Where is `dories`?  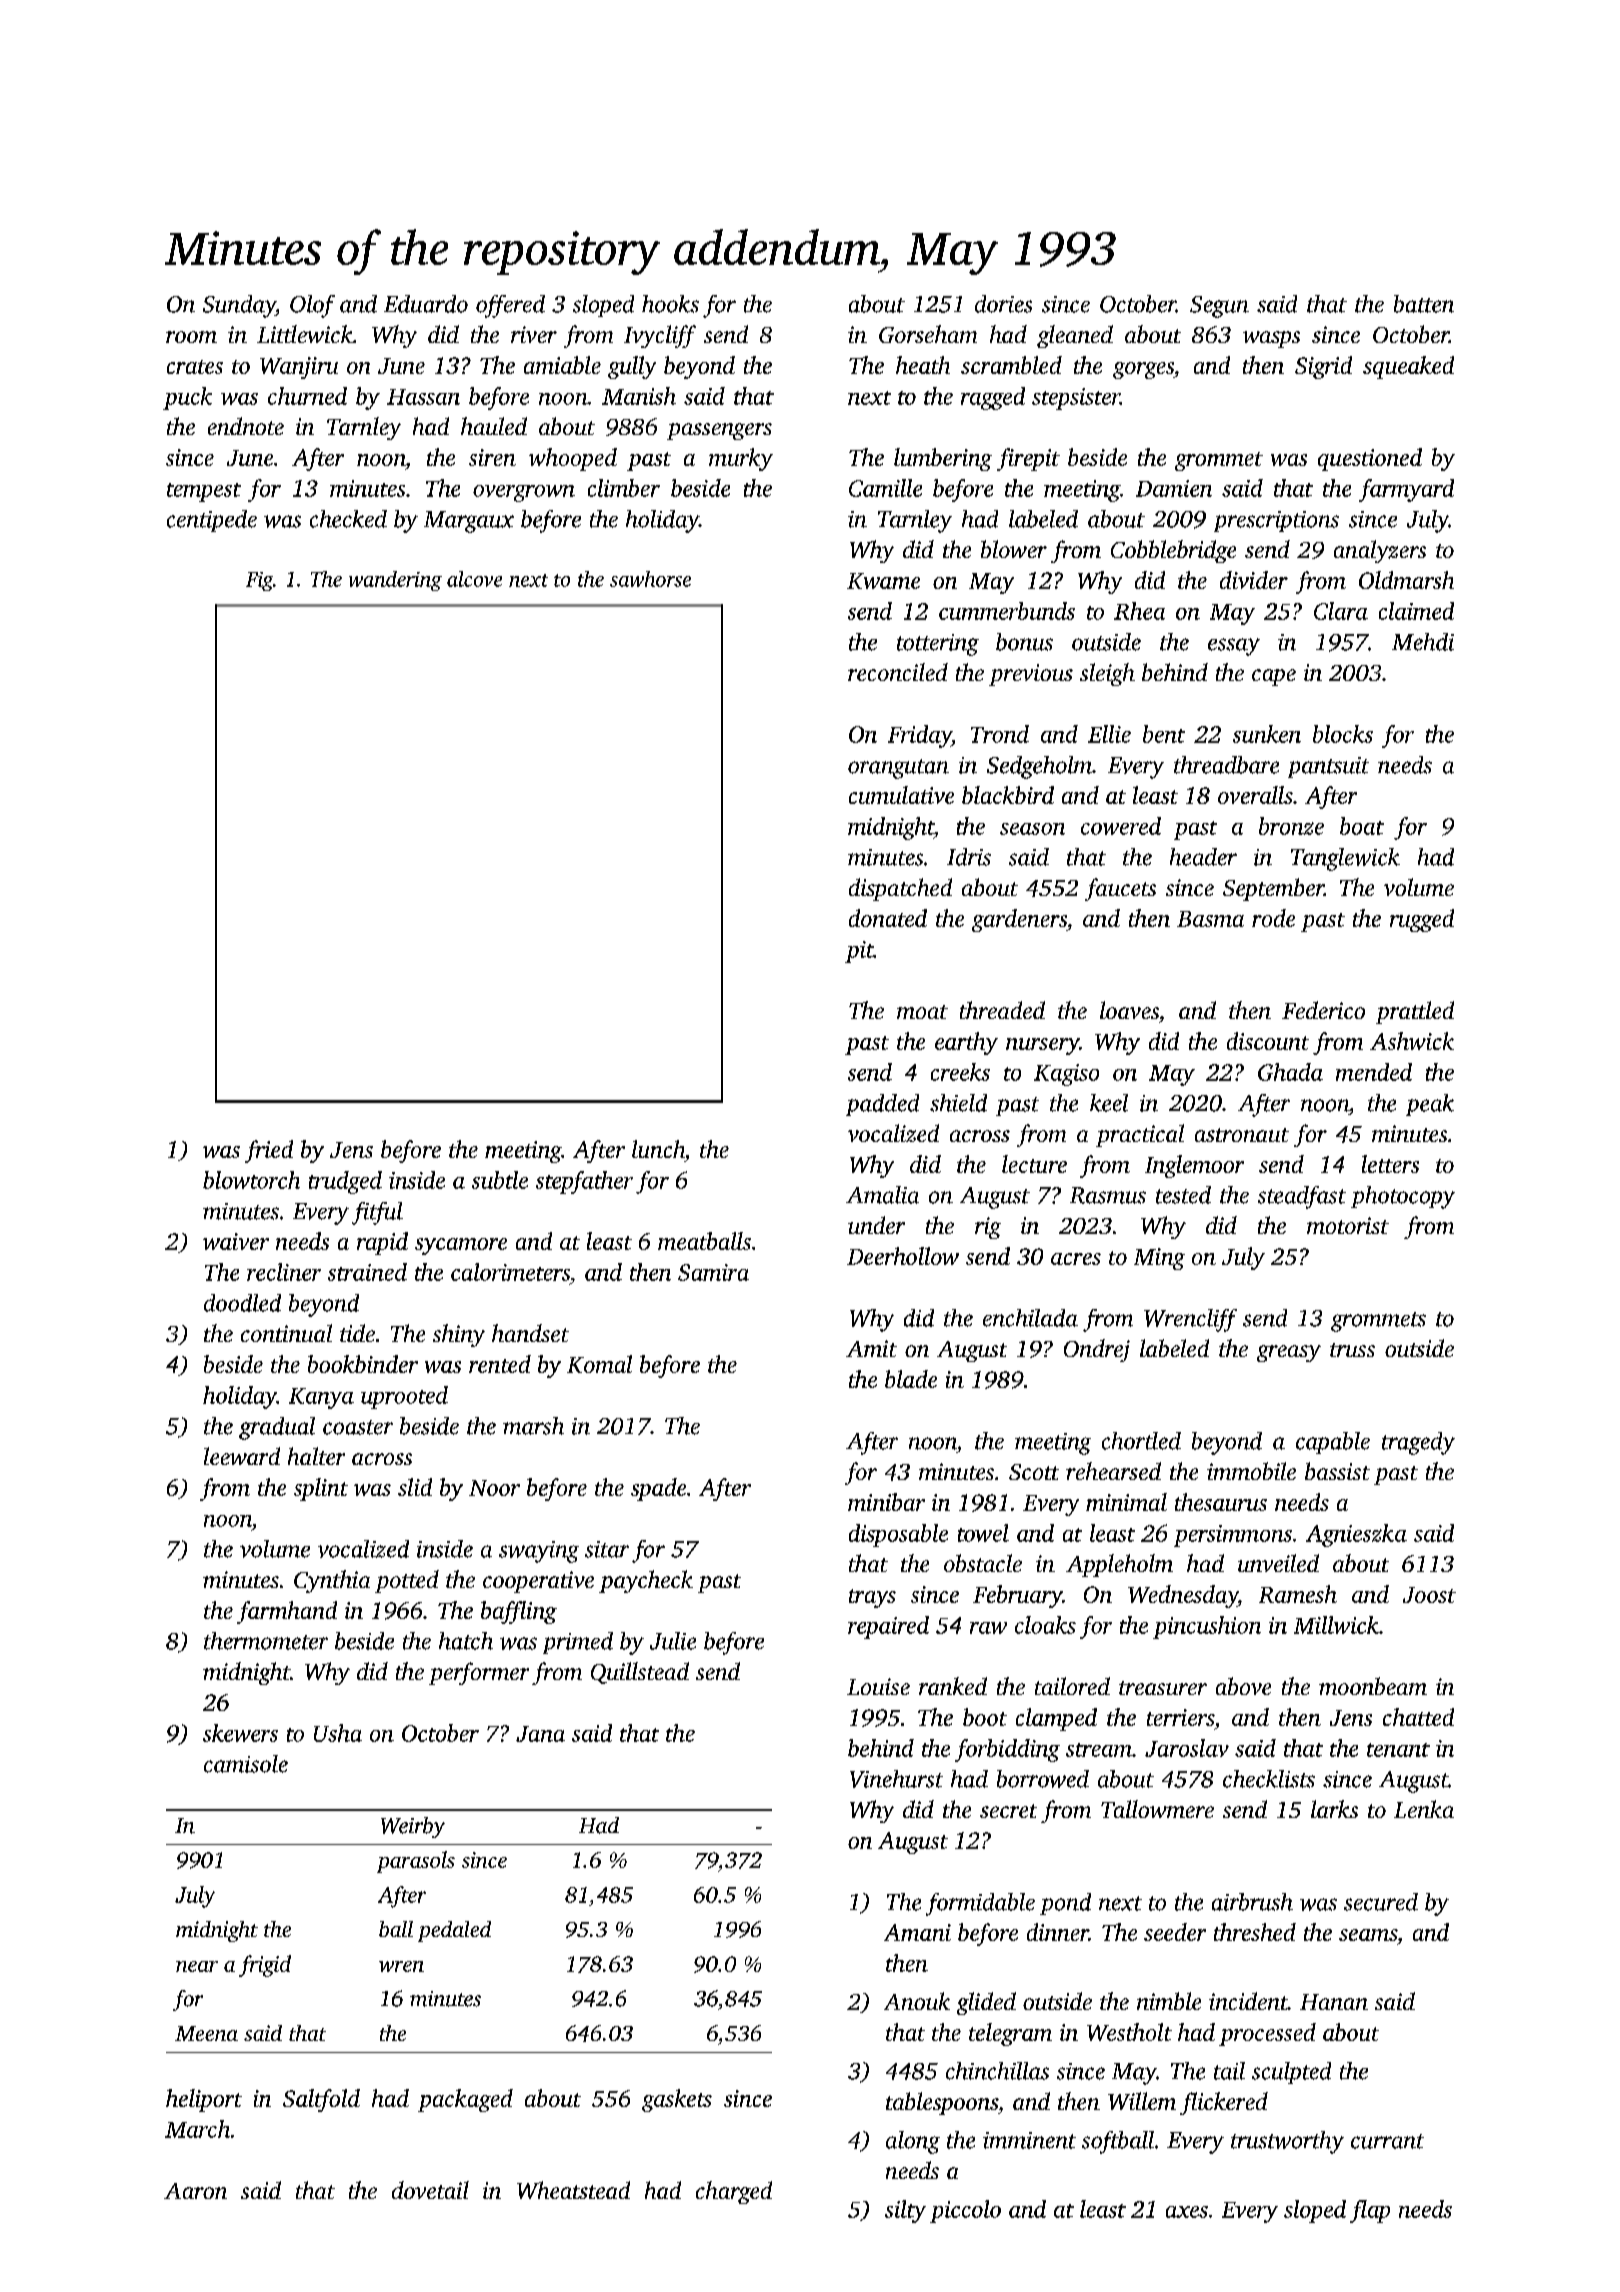
dories is located at coordinates (1003, 304).
